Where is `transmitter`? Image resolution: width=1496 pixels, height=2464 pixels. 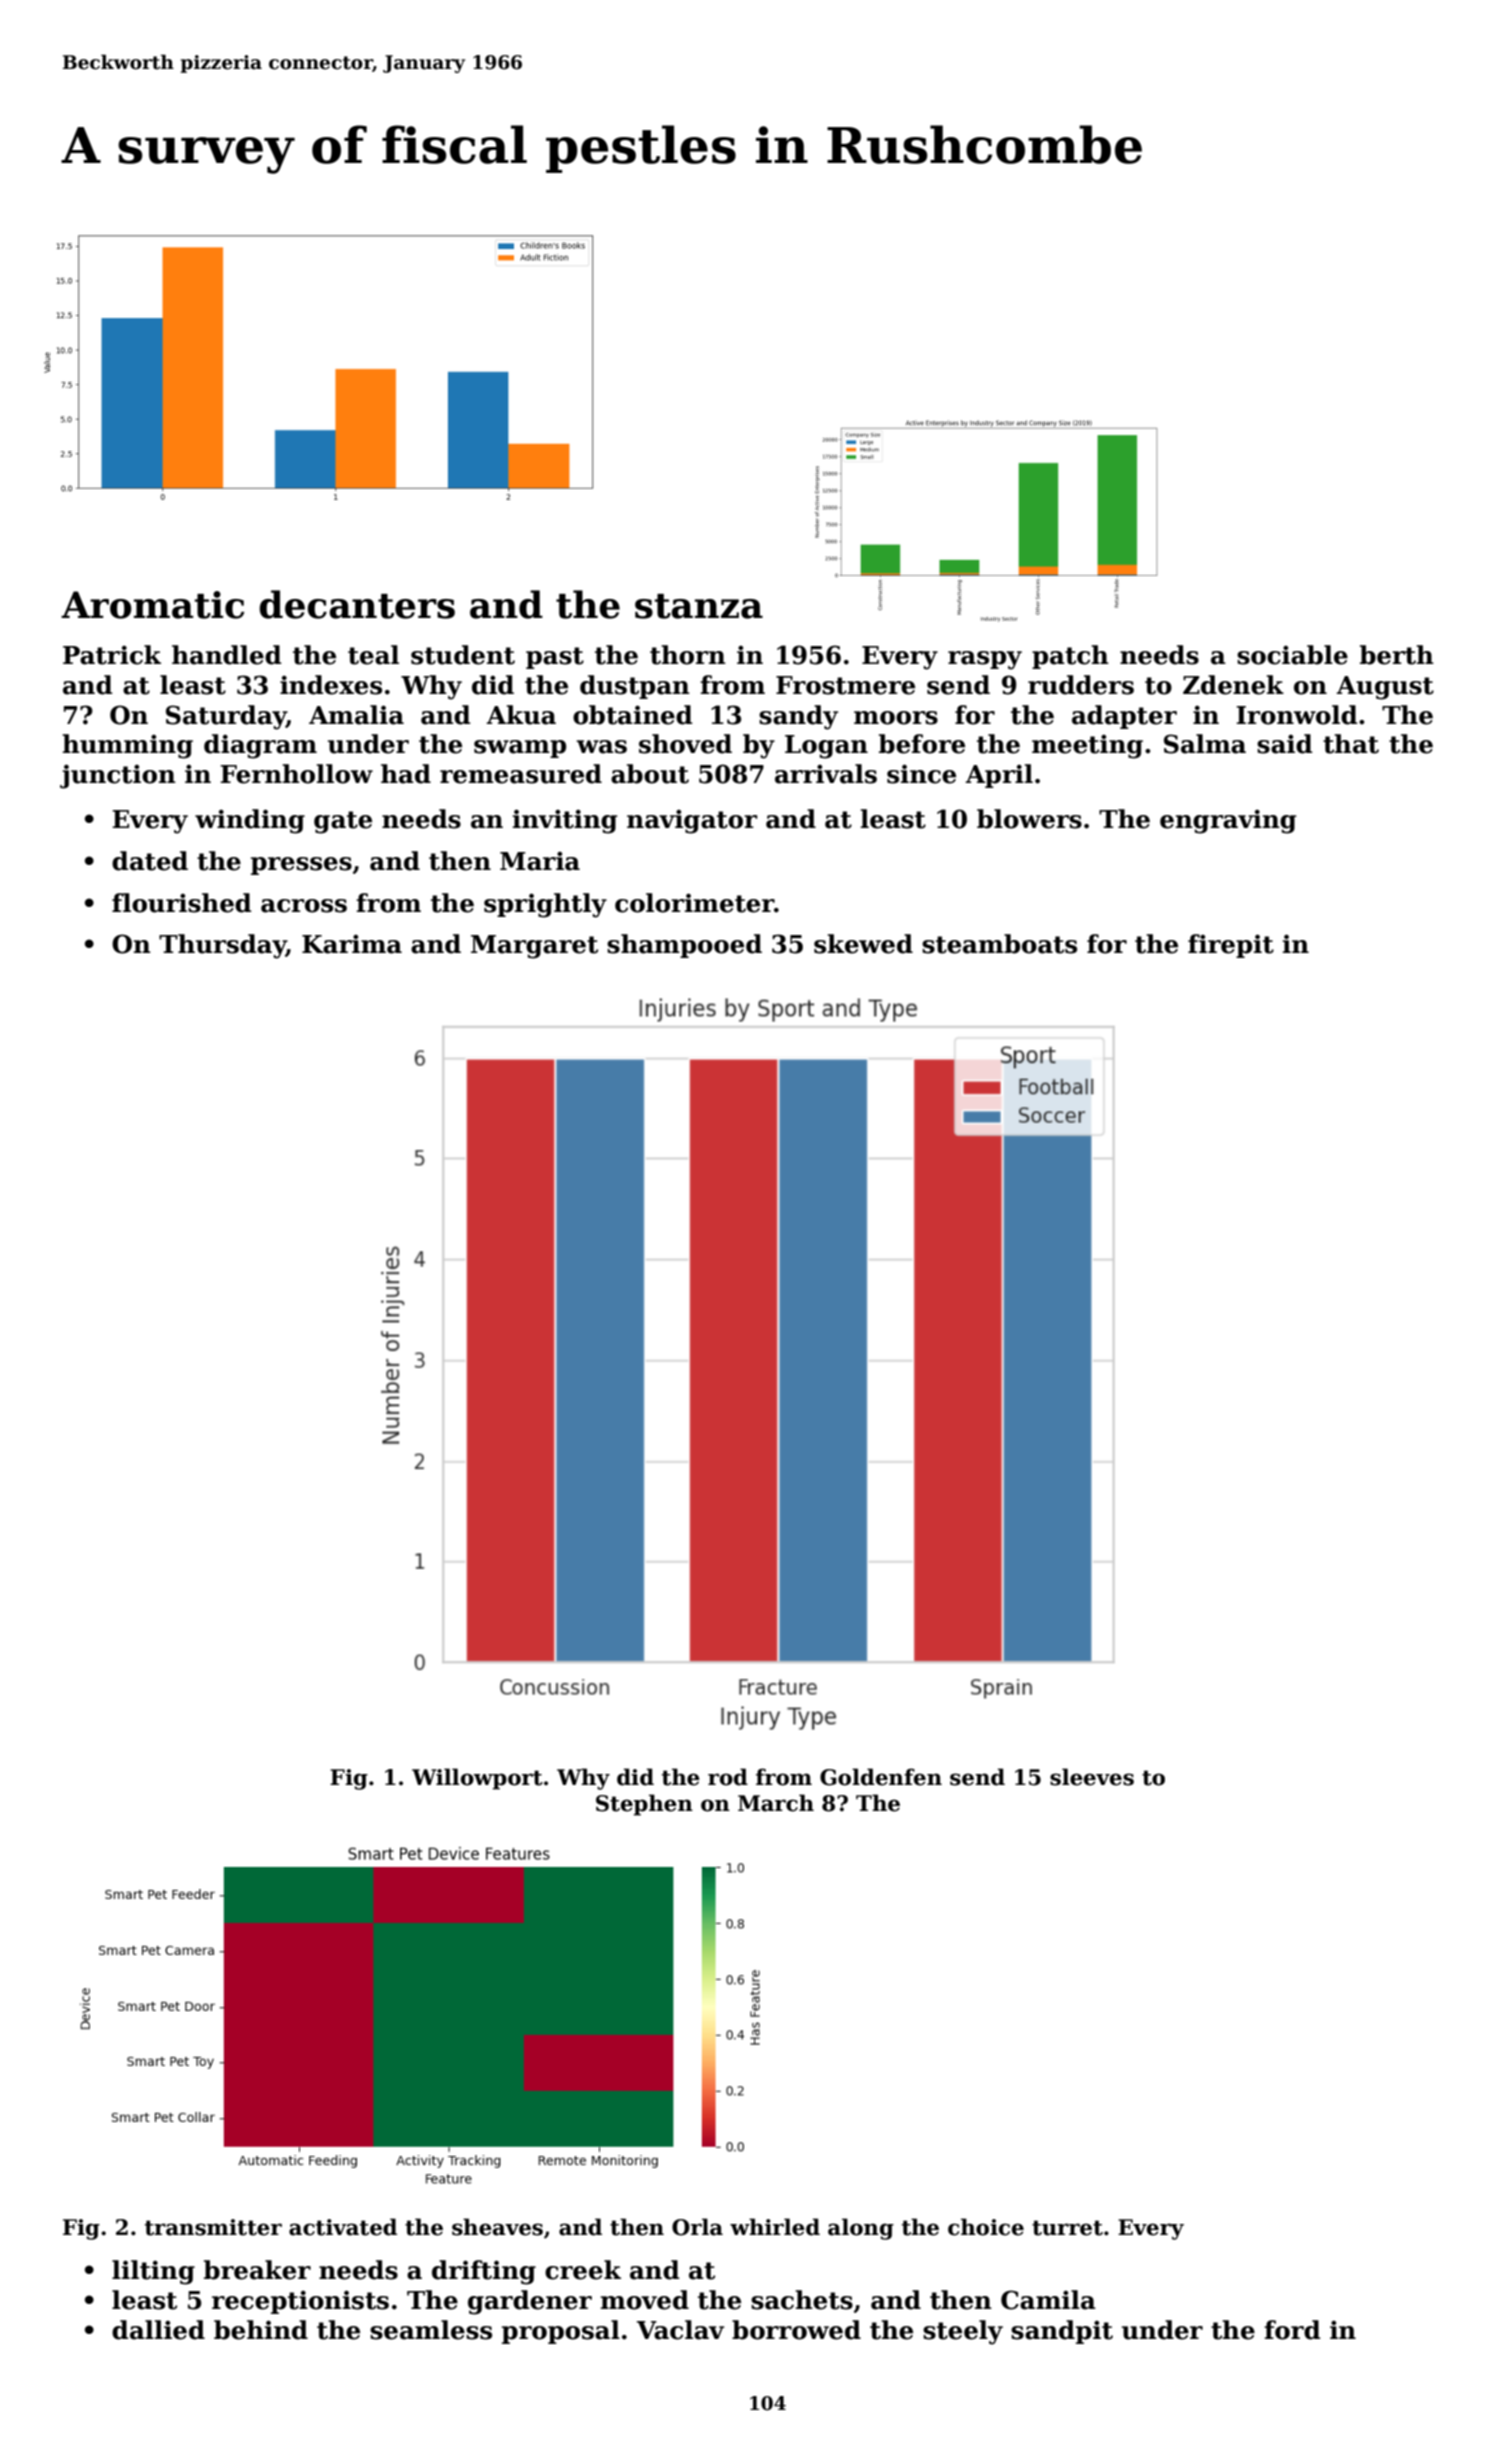
transmitter is located at coordinates (213, 2227).
